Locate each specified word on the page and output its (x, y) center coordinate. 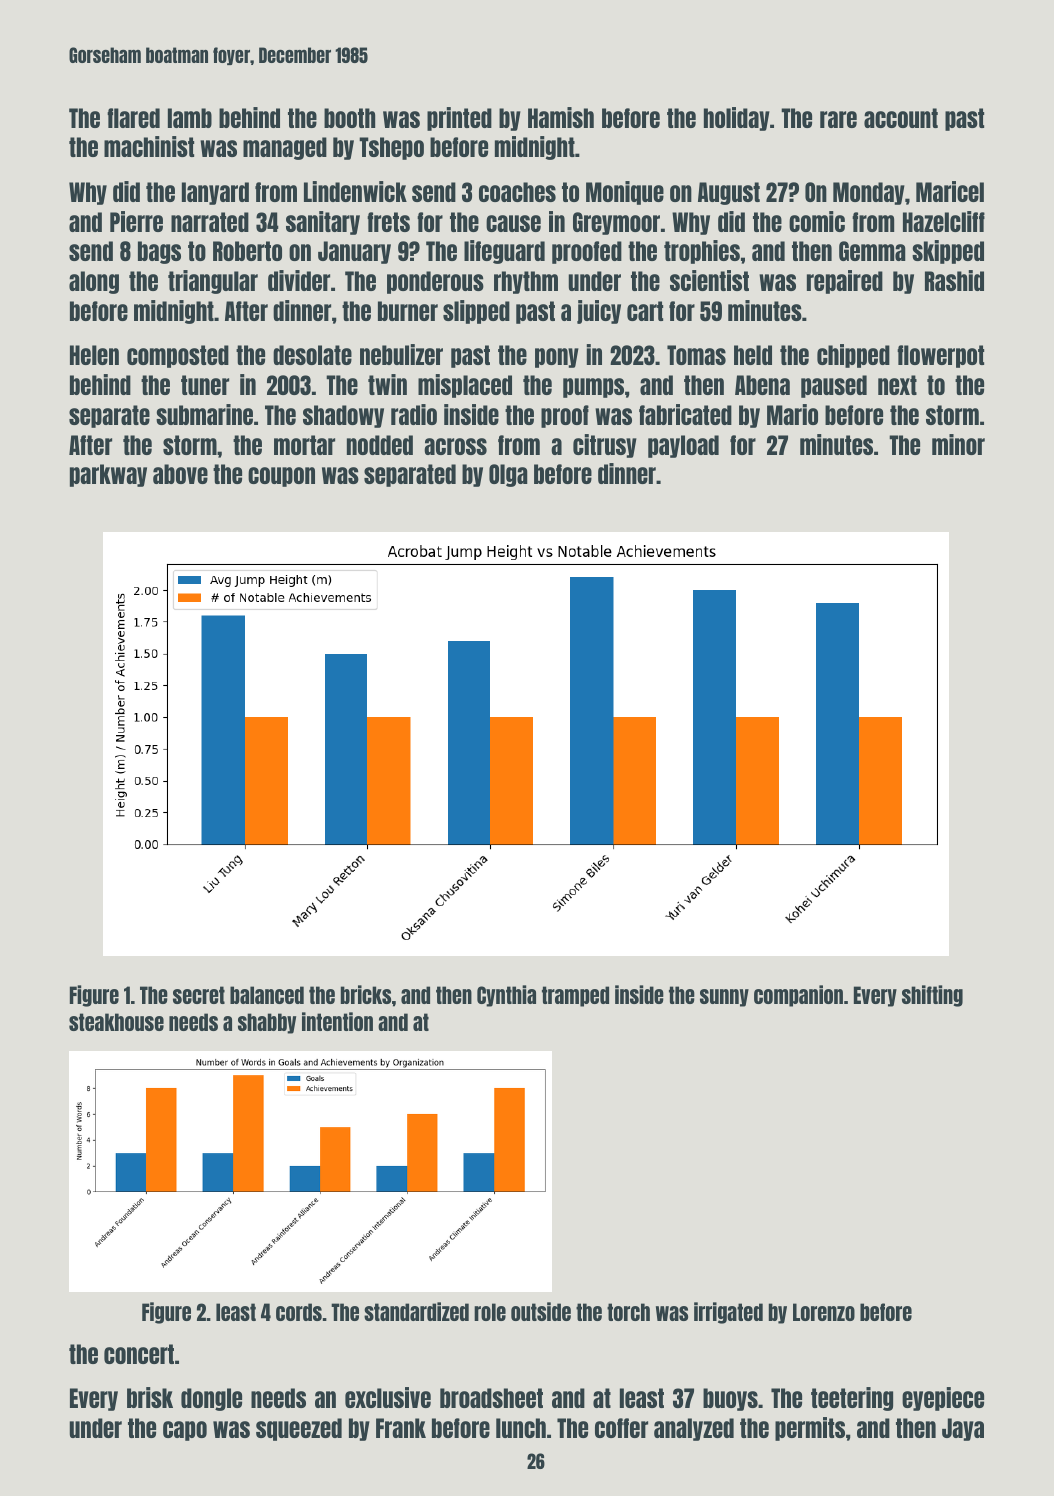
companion (798, 996)
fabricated (685, 414)
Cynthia (506, 996)
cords (299, 1312)
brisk (150, 1397)
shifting (932, 996)
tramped (575, 996)
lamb (190, 118)
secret (199, 995)
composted (178, 356)
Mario (792, 414)
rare (838, 119)
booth (349, 118)
